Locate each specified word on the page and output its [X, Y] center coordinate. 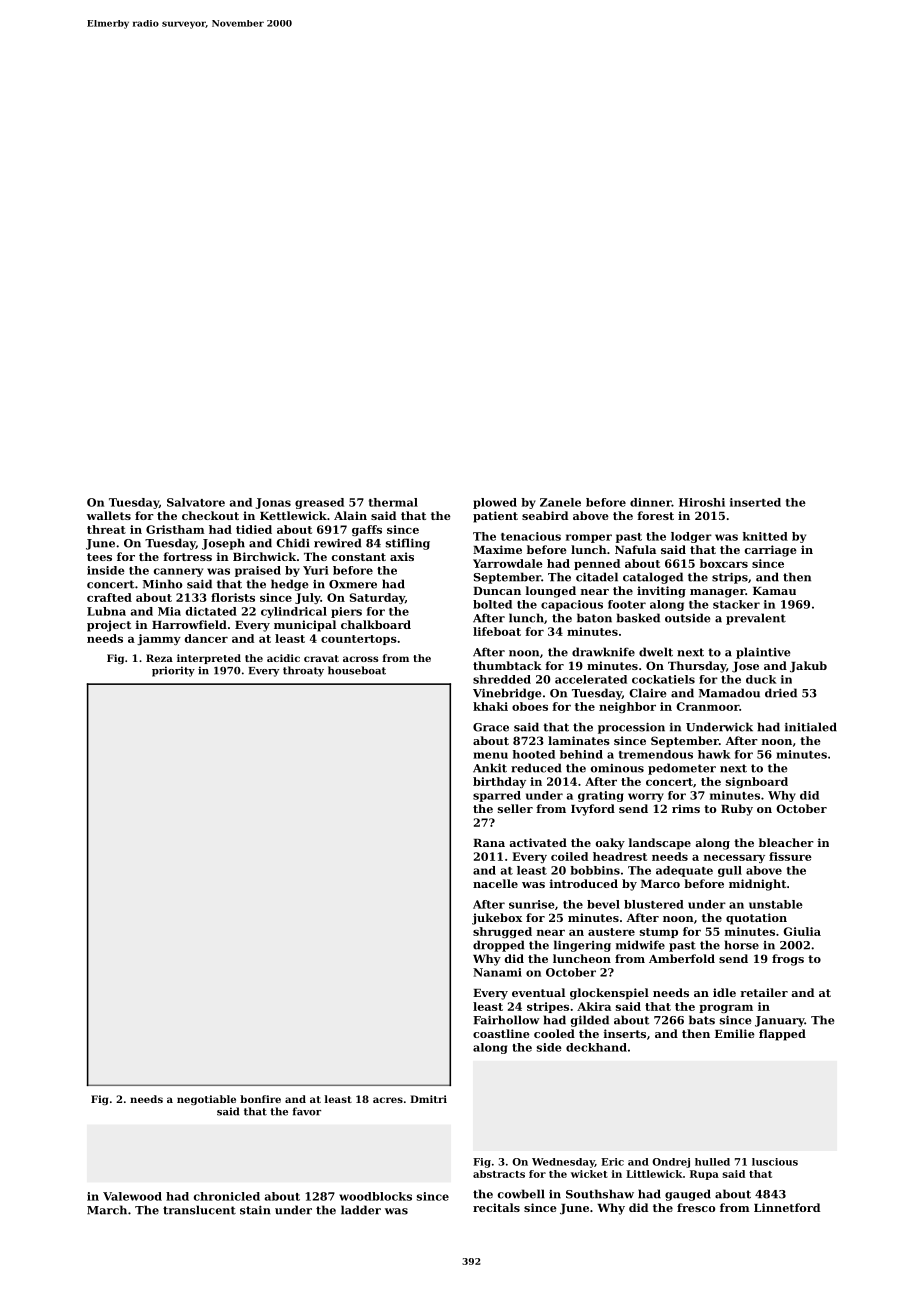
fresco [696, 1207]
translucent [199, 1210]
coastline [501, 1033]
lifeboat [497, 631]
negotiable [206, 1100]
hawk [714, 754]
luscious [775, 1162]
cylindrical [294, 612]
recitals [496, 1207]
